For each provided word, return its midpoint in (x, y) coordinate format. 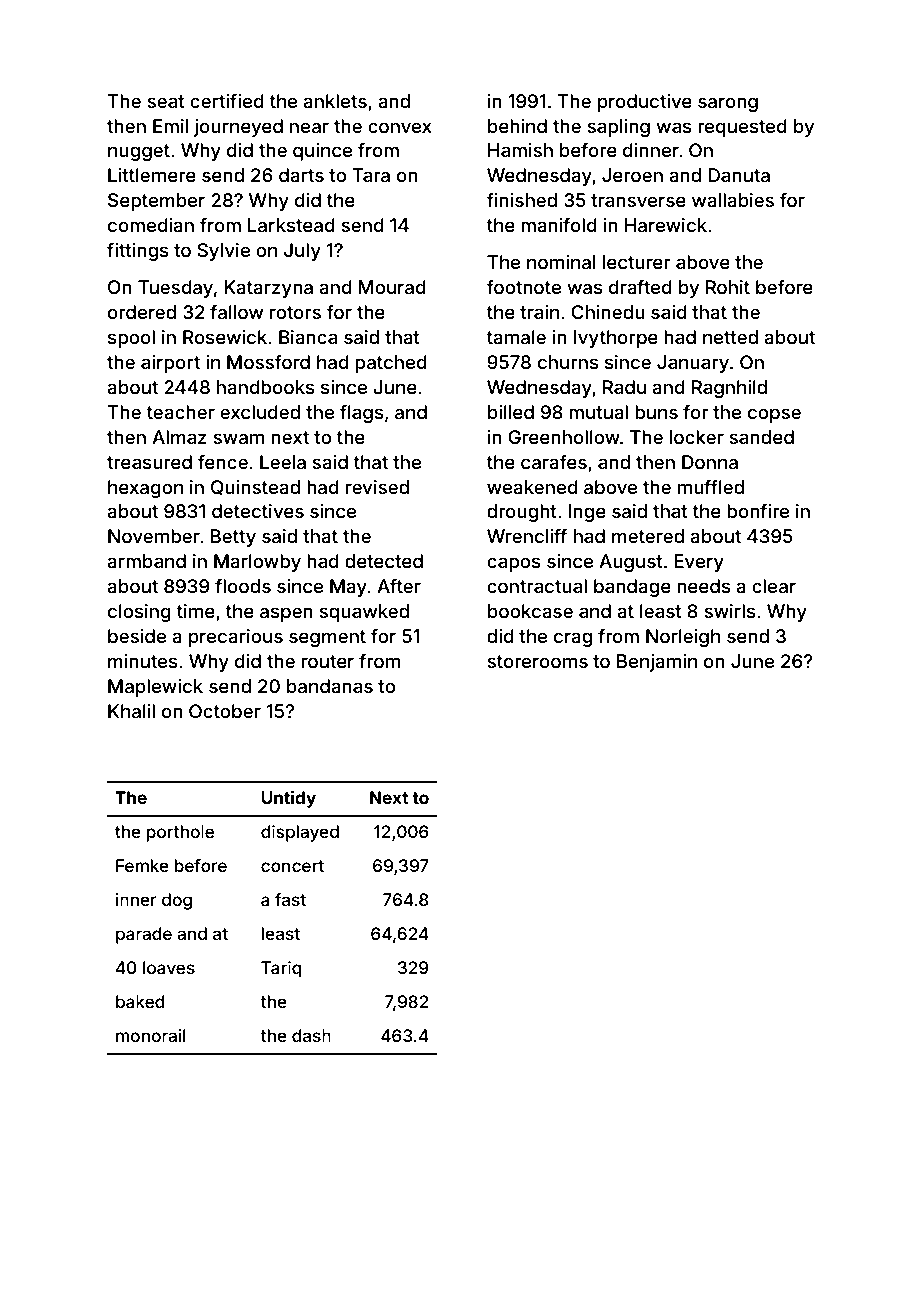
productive (645, 103)
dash (311, 1035)
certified (227, 100)
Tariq (281, 969)
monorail (150, 1035)
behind (517, 126)
